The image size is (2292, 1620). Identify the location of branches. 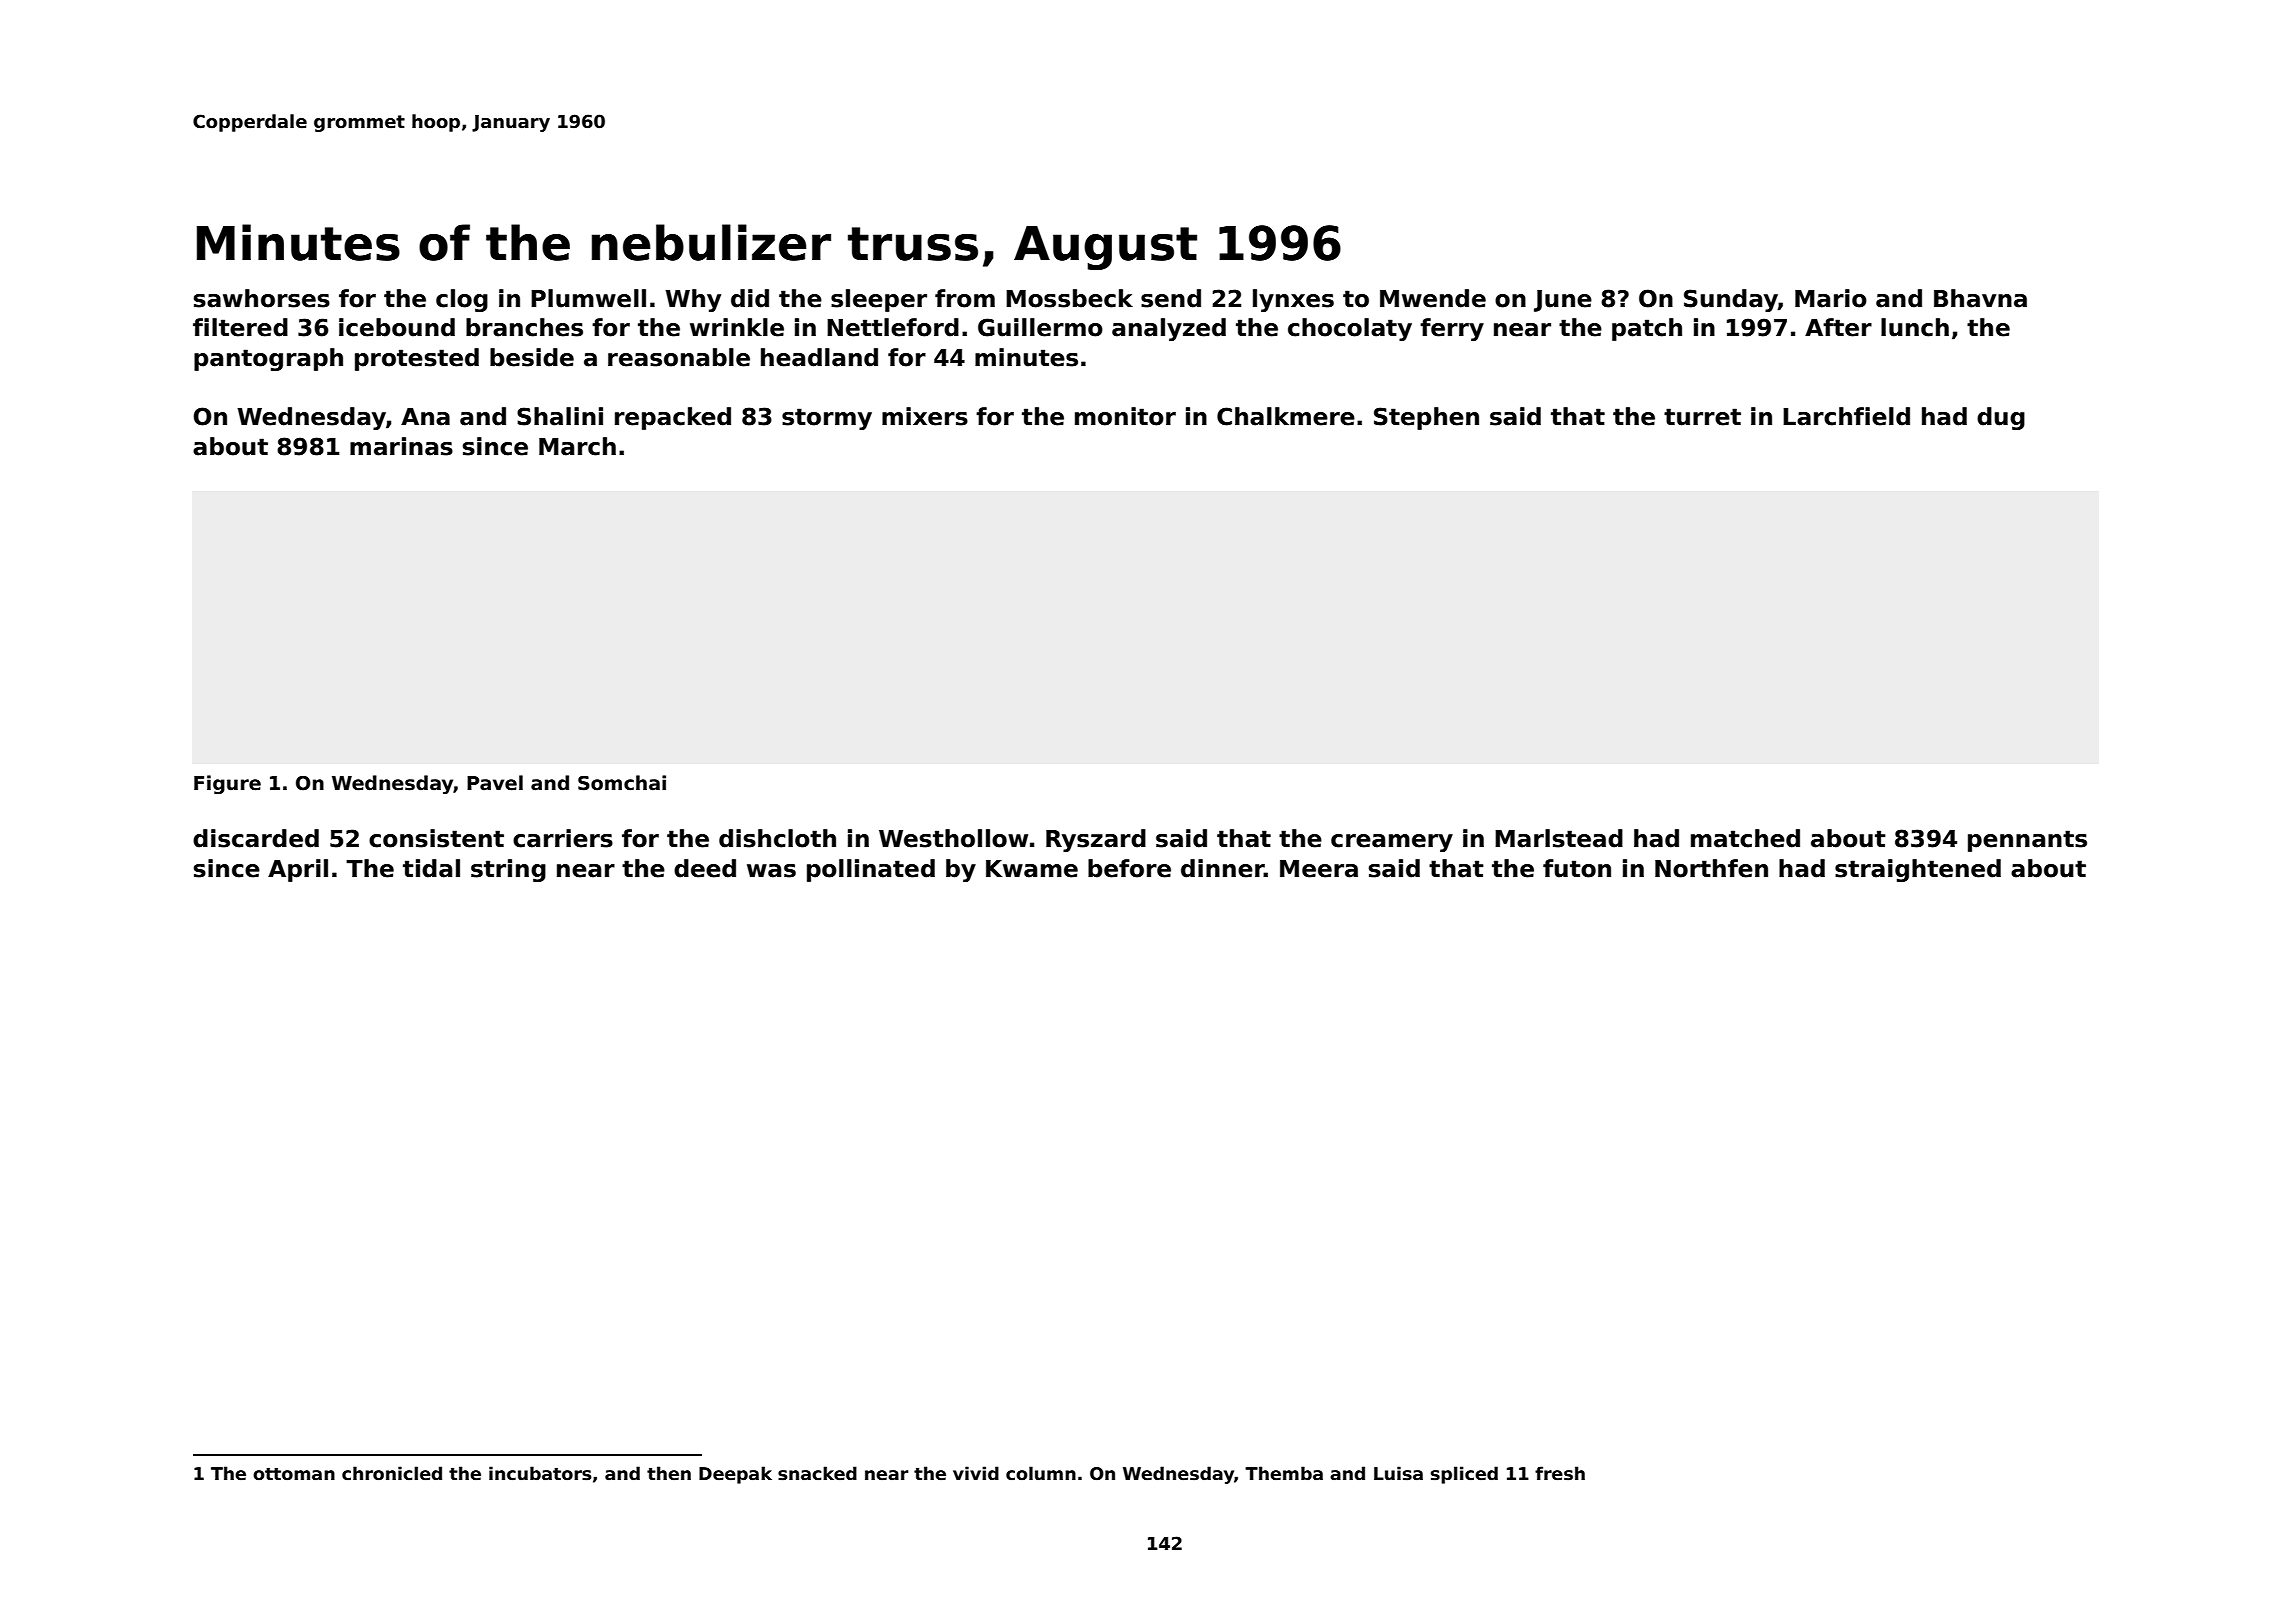
(524, 327).
